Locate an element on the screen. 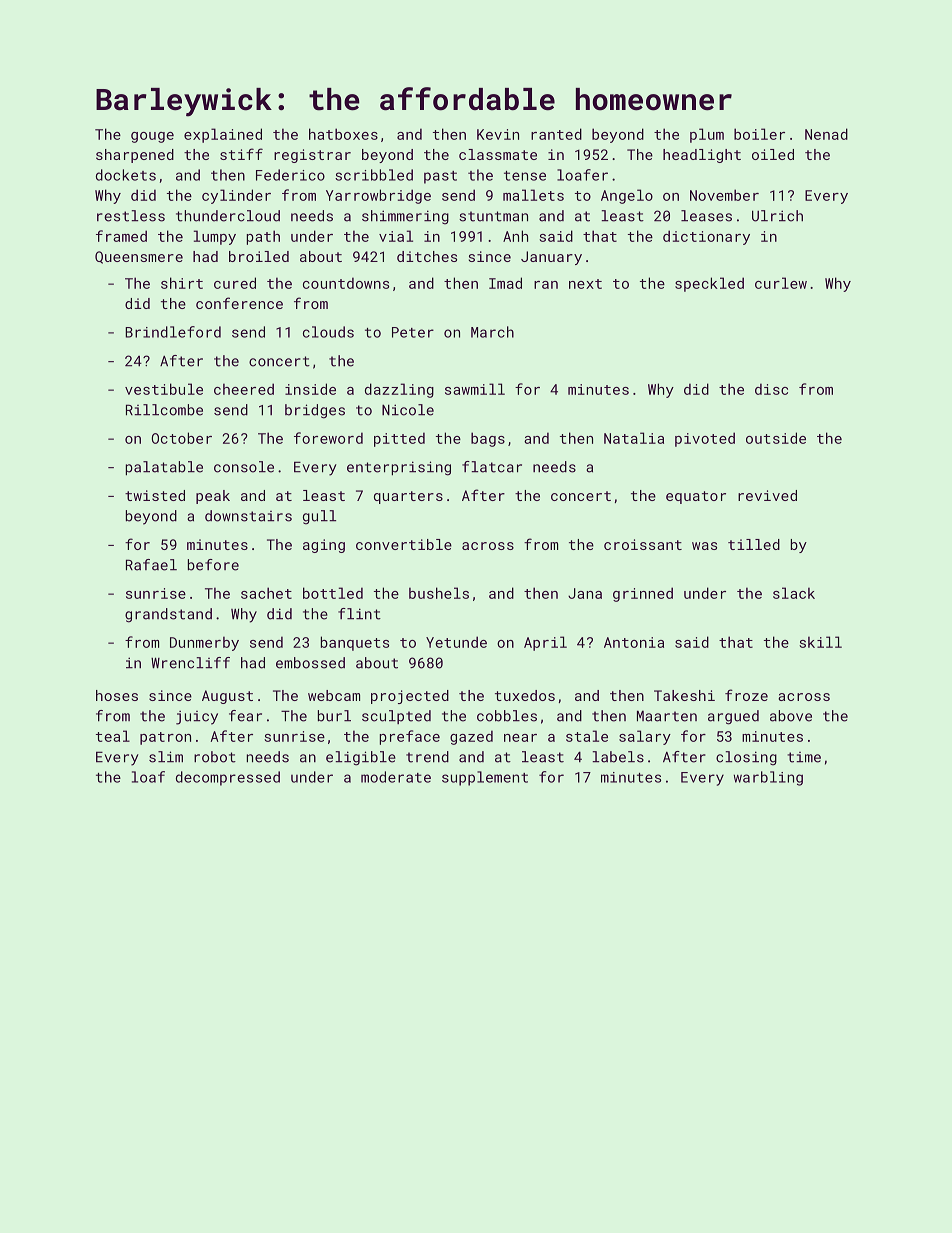  decompressed is located at coordinates (228, 778).
